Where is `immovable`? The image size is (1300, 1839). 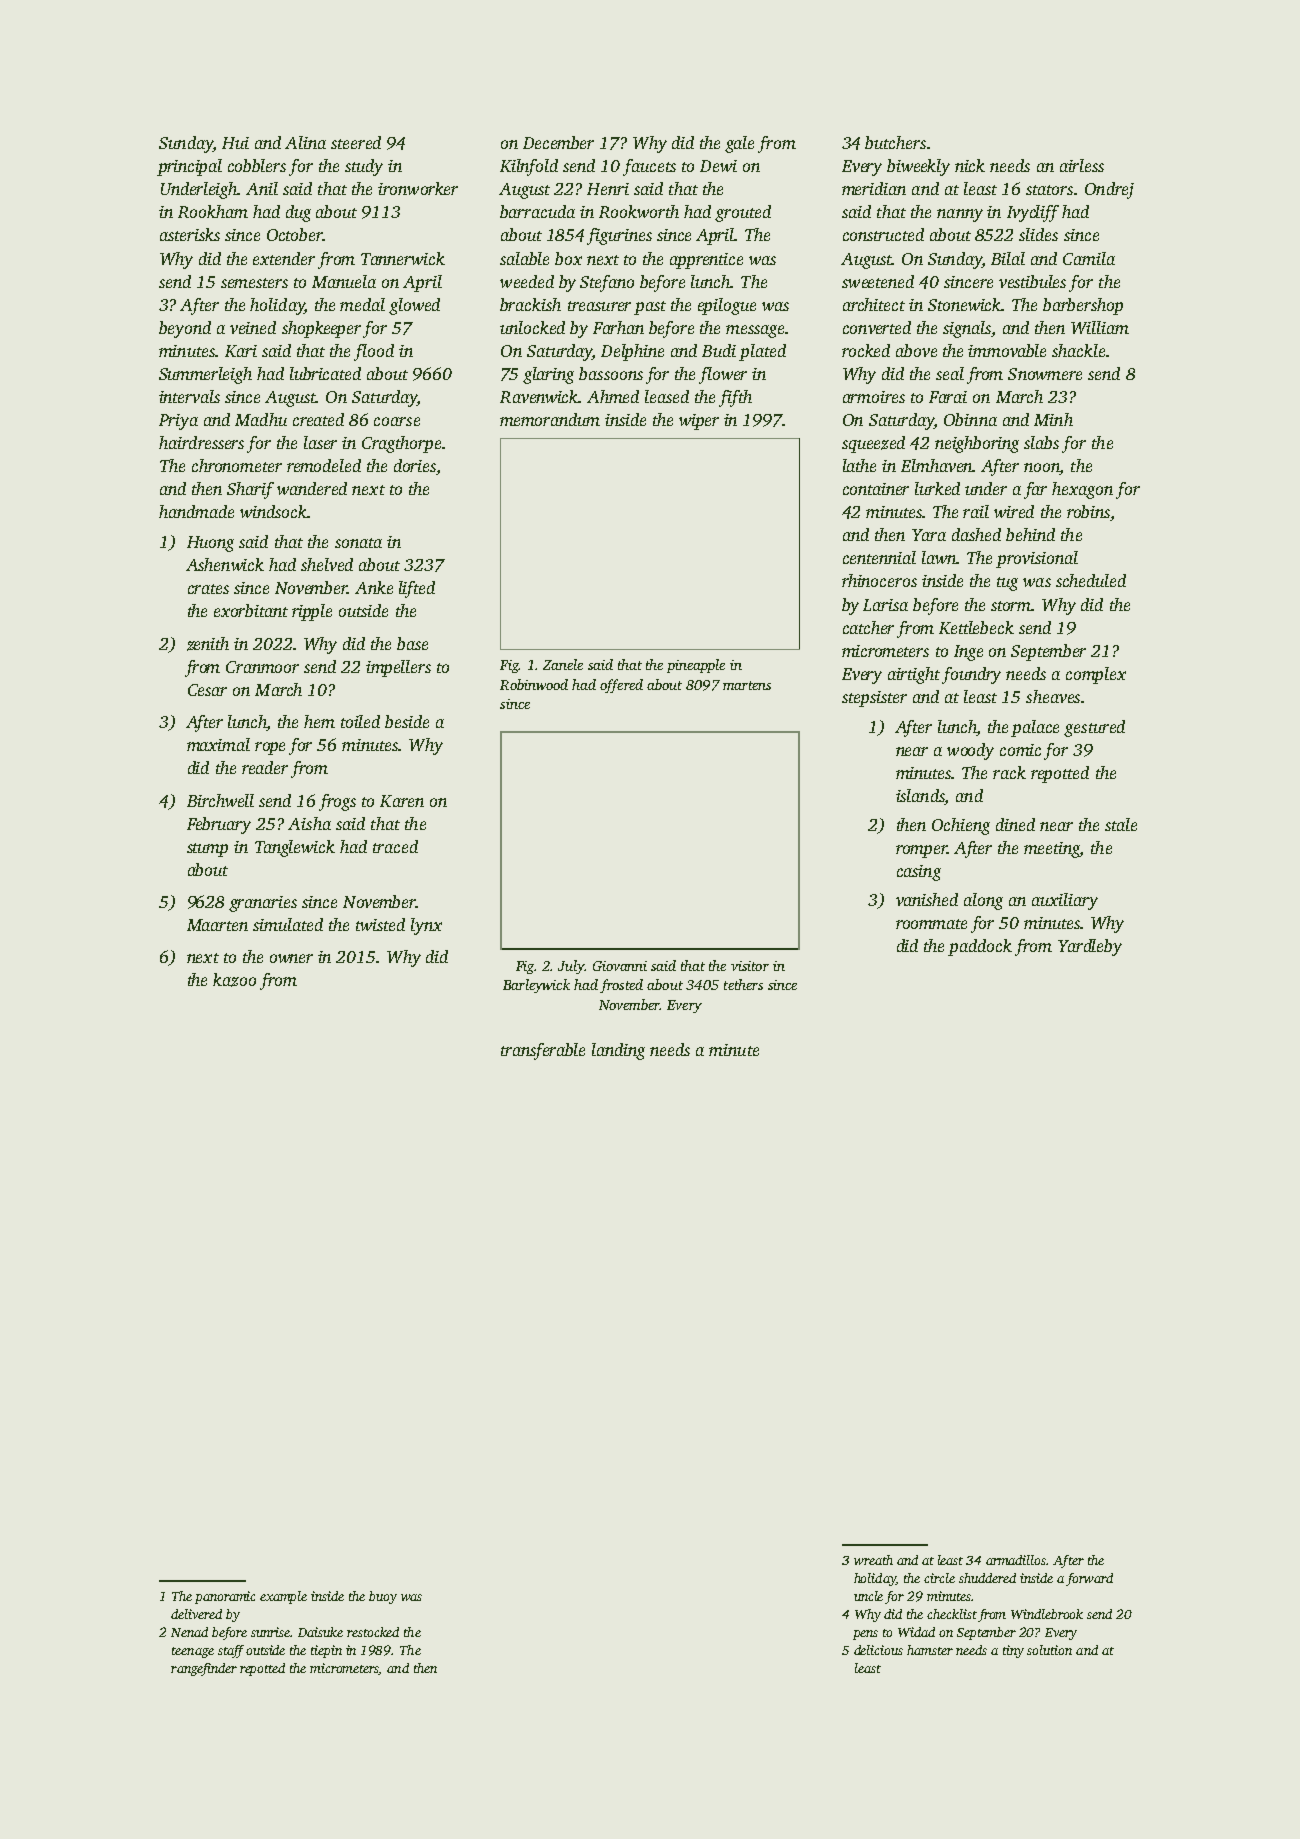
immovable is located at coordinates (1007, 350).
